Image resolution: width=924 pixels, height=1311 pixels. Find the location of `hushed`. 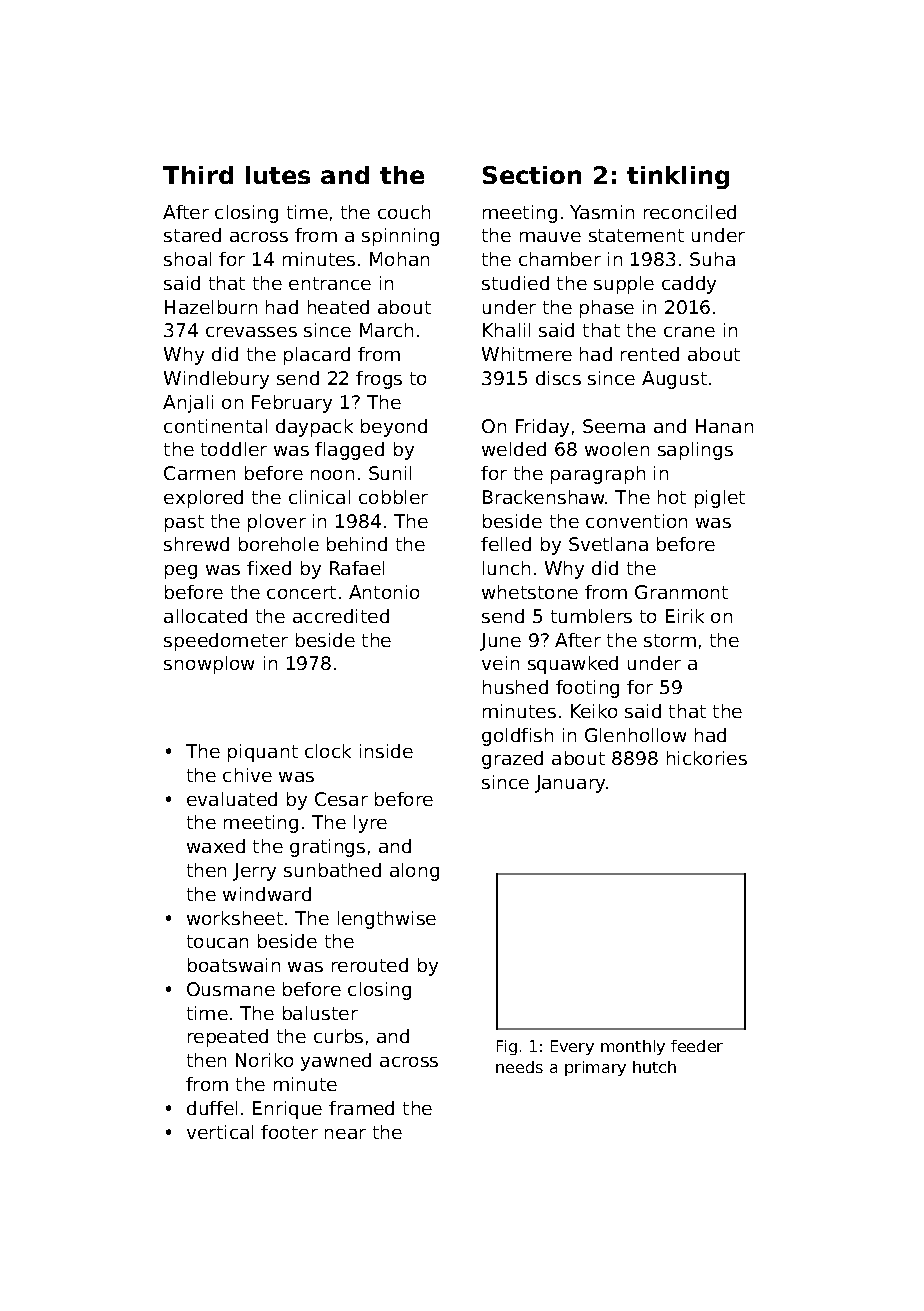

hushed is located at coordinates (515, 687).
